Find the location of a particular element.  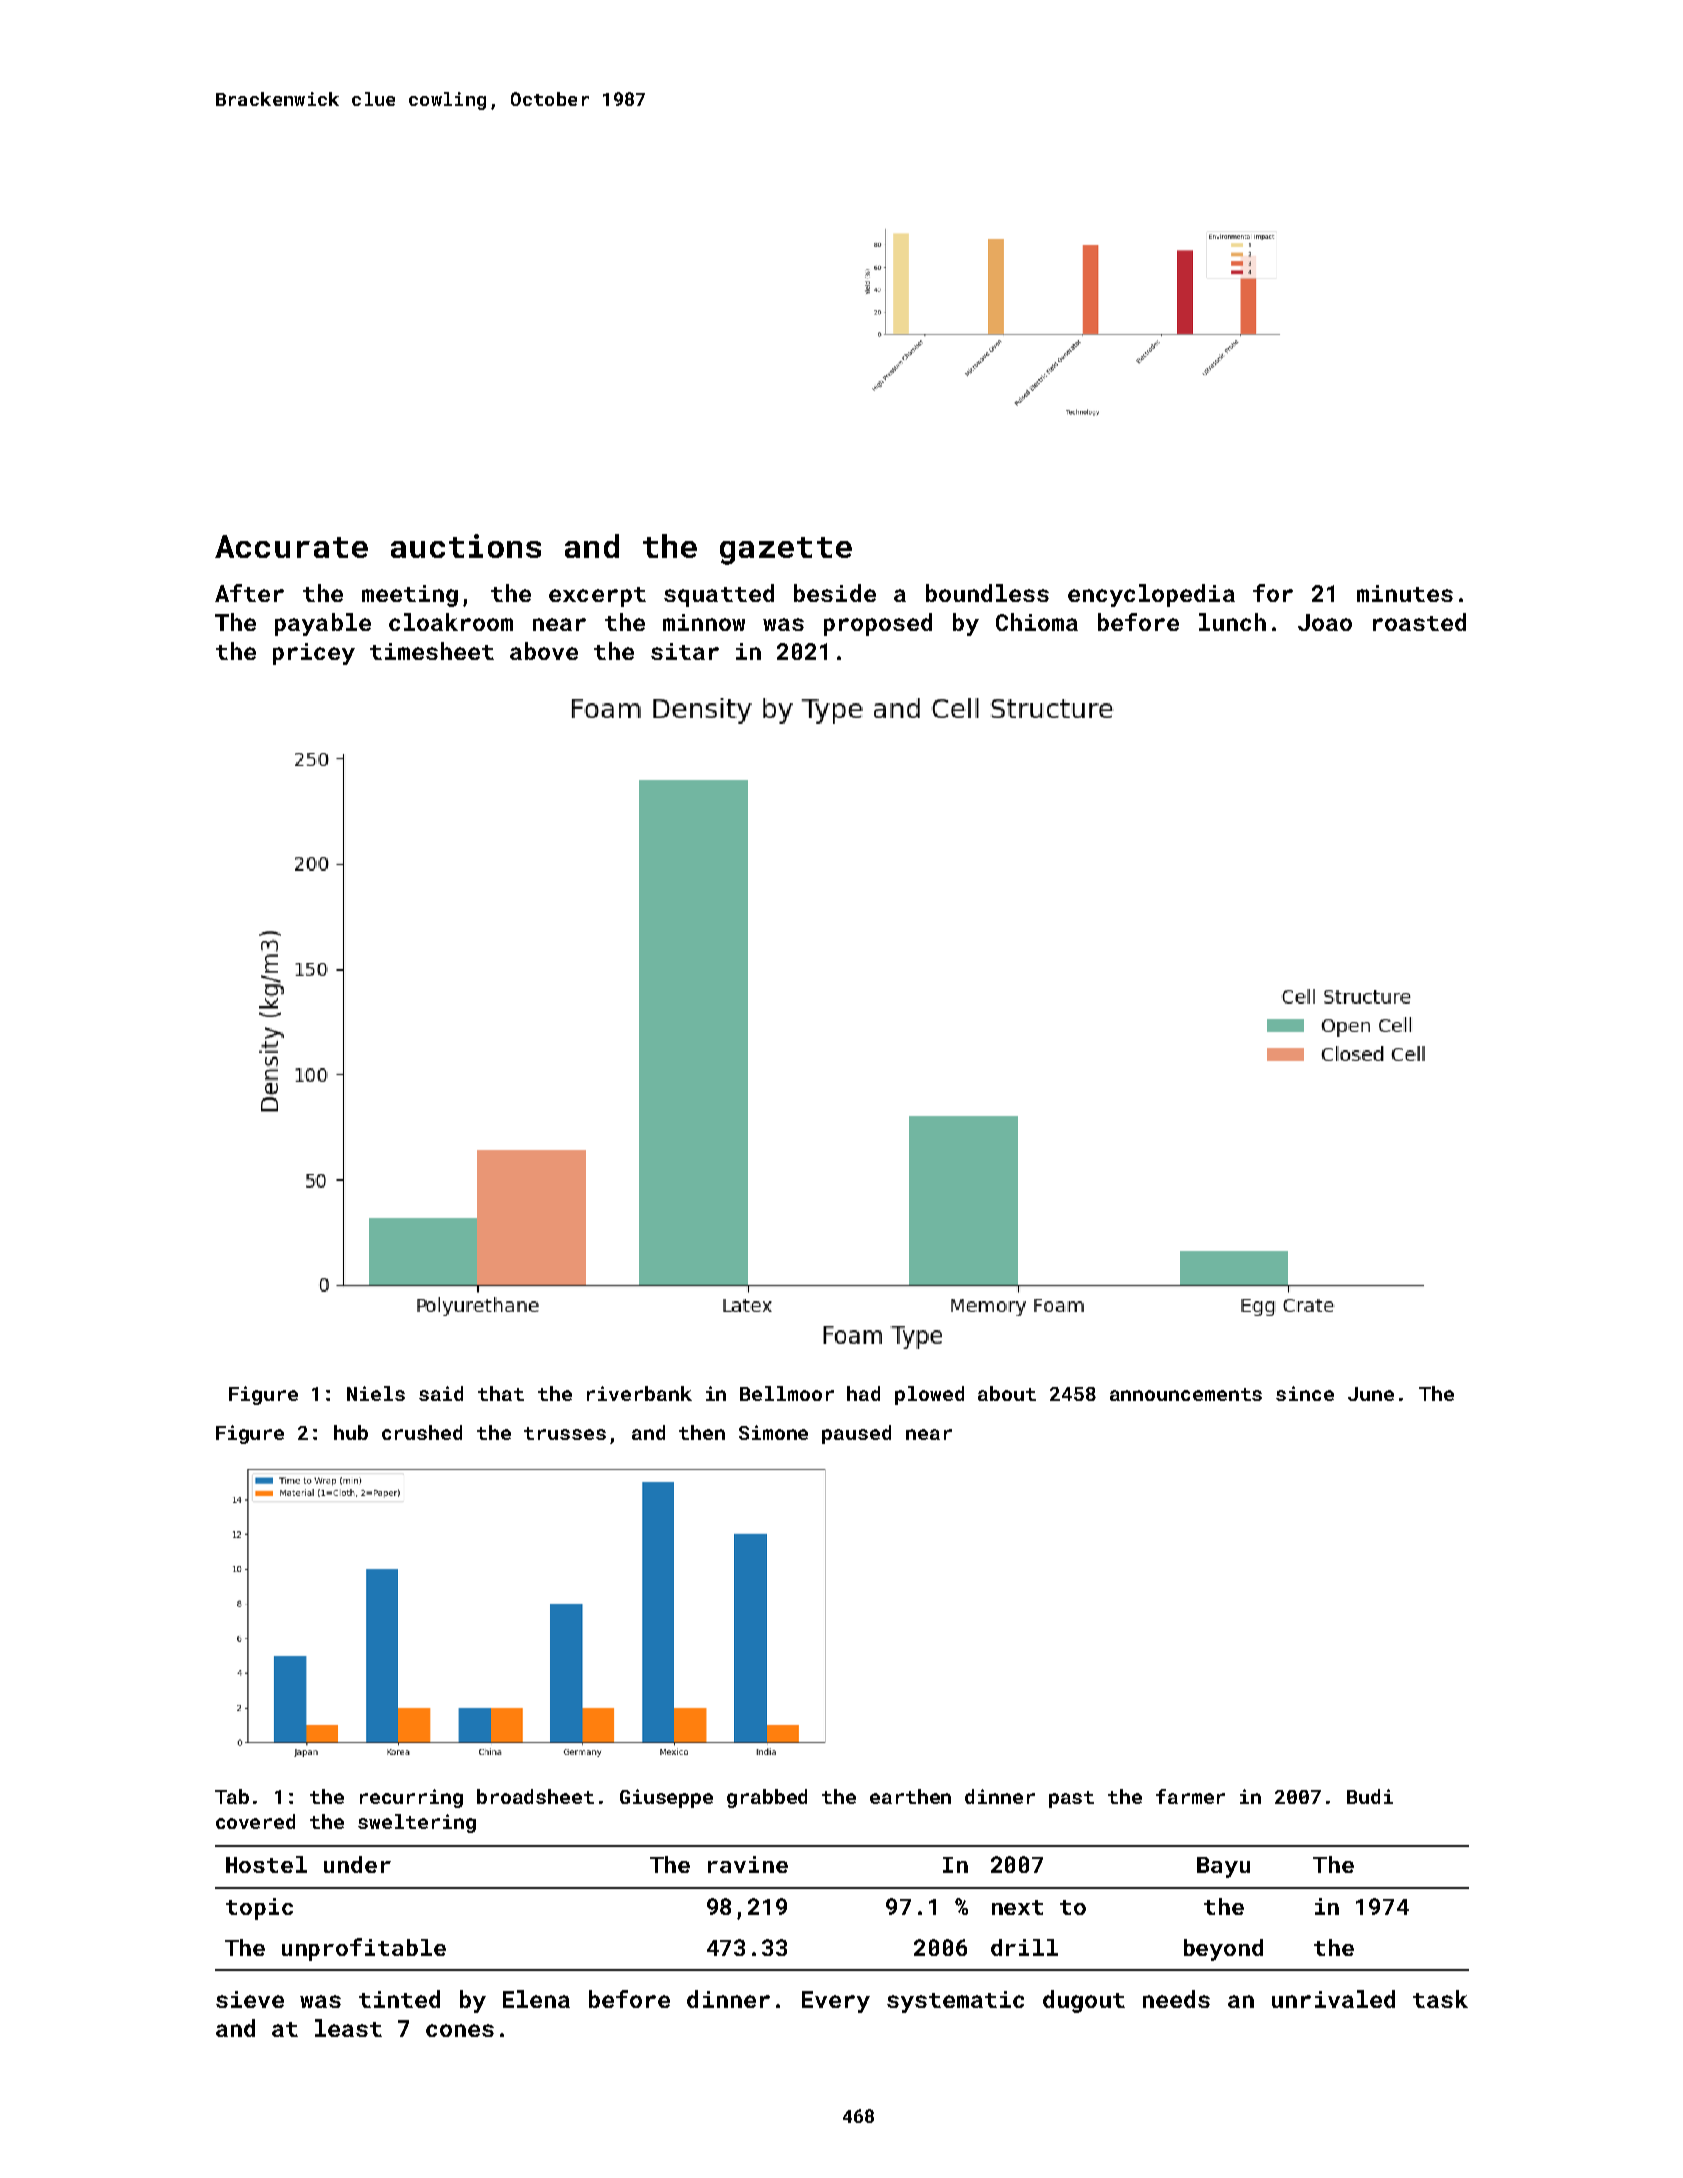

gazette is located at coordinates (786, 551).
